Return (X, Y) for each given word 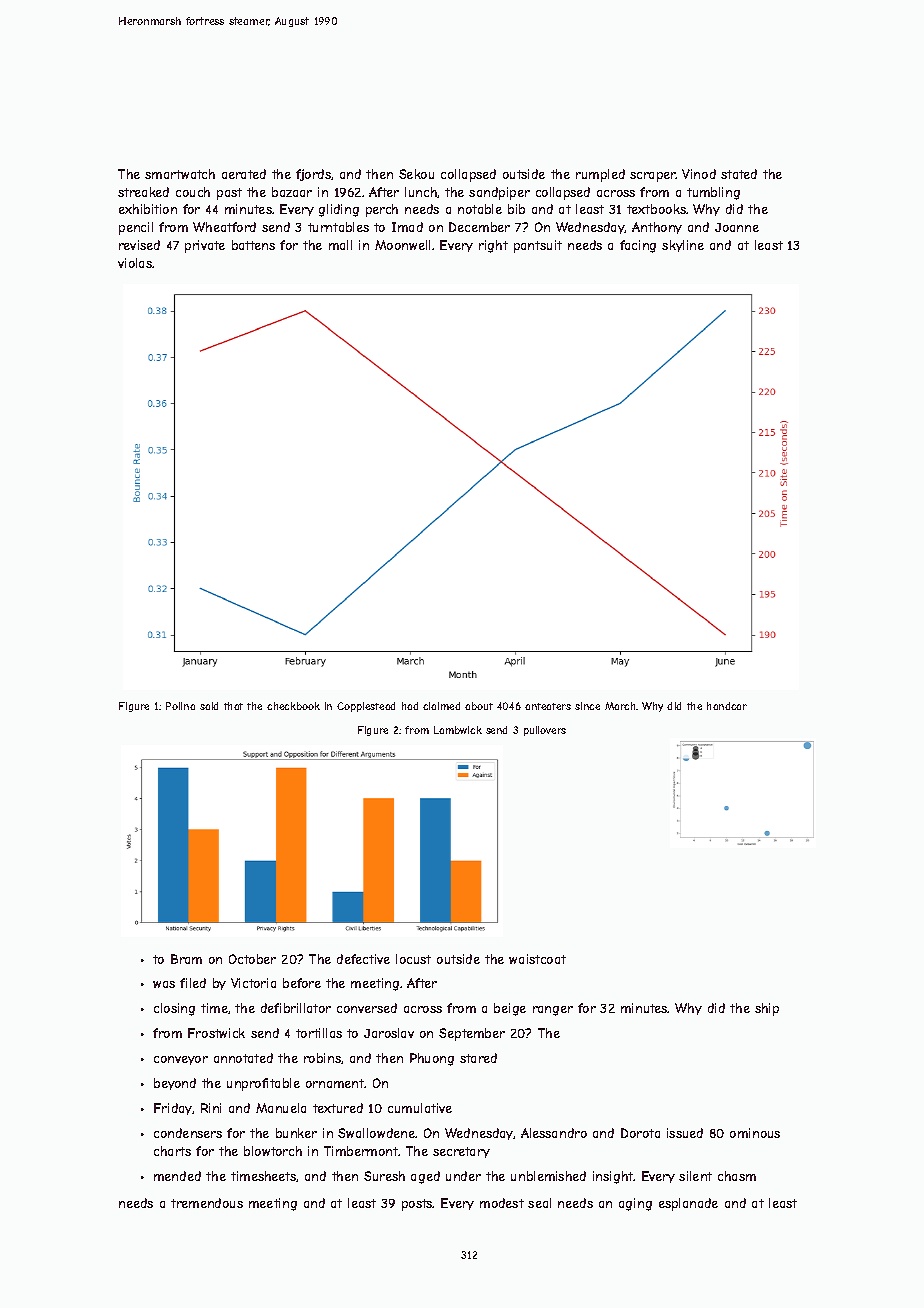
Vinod (699, 174)
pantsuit (538, 246)
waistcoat (537, 959)
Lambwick (458, 730)
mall (340, 245)
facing (638, 246)
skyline (683, 246)
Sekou (416, 174)
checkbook (293, 706)
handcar (727, 706)
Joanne (737, 227)
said (209, 706)
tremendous (207, 1203)
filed (193, 983)
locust (413, 959)
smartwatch (180, 174)
